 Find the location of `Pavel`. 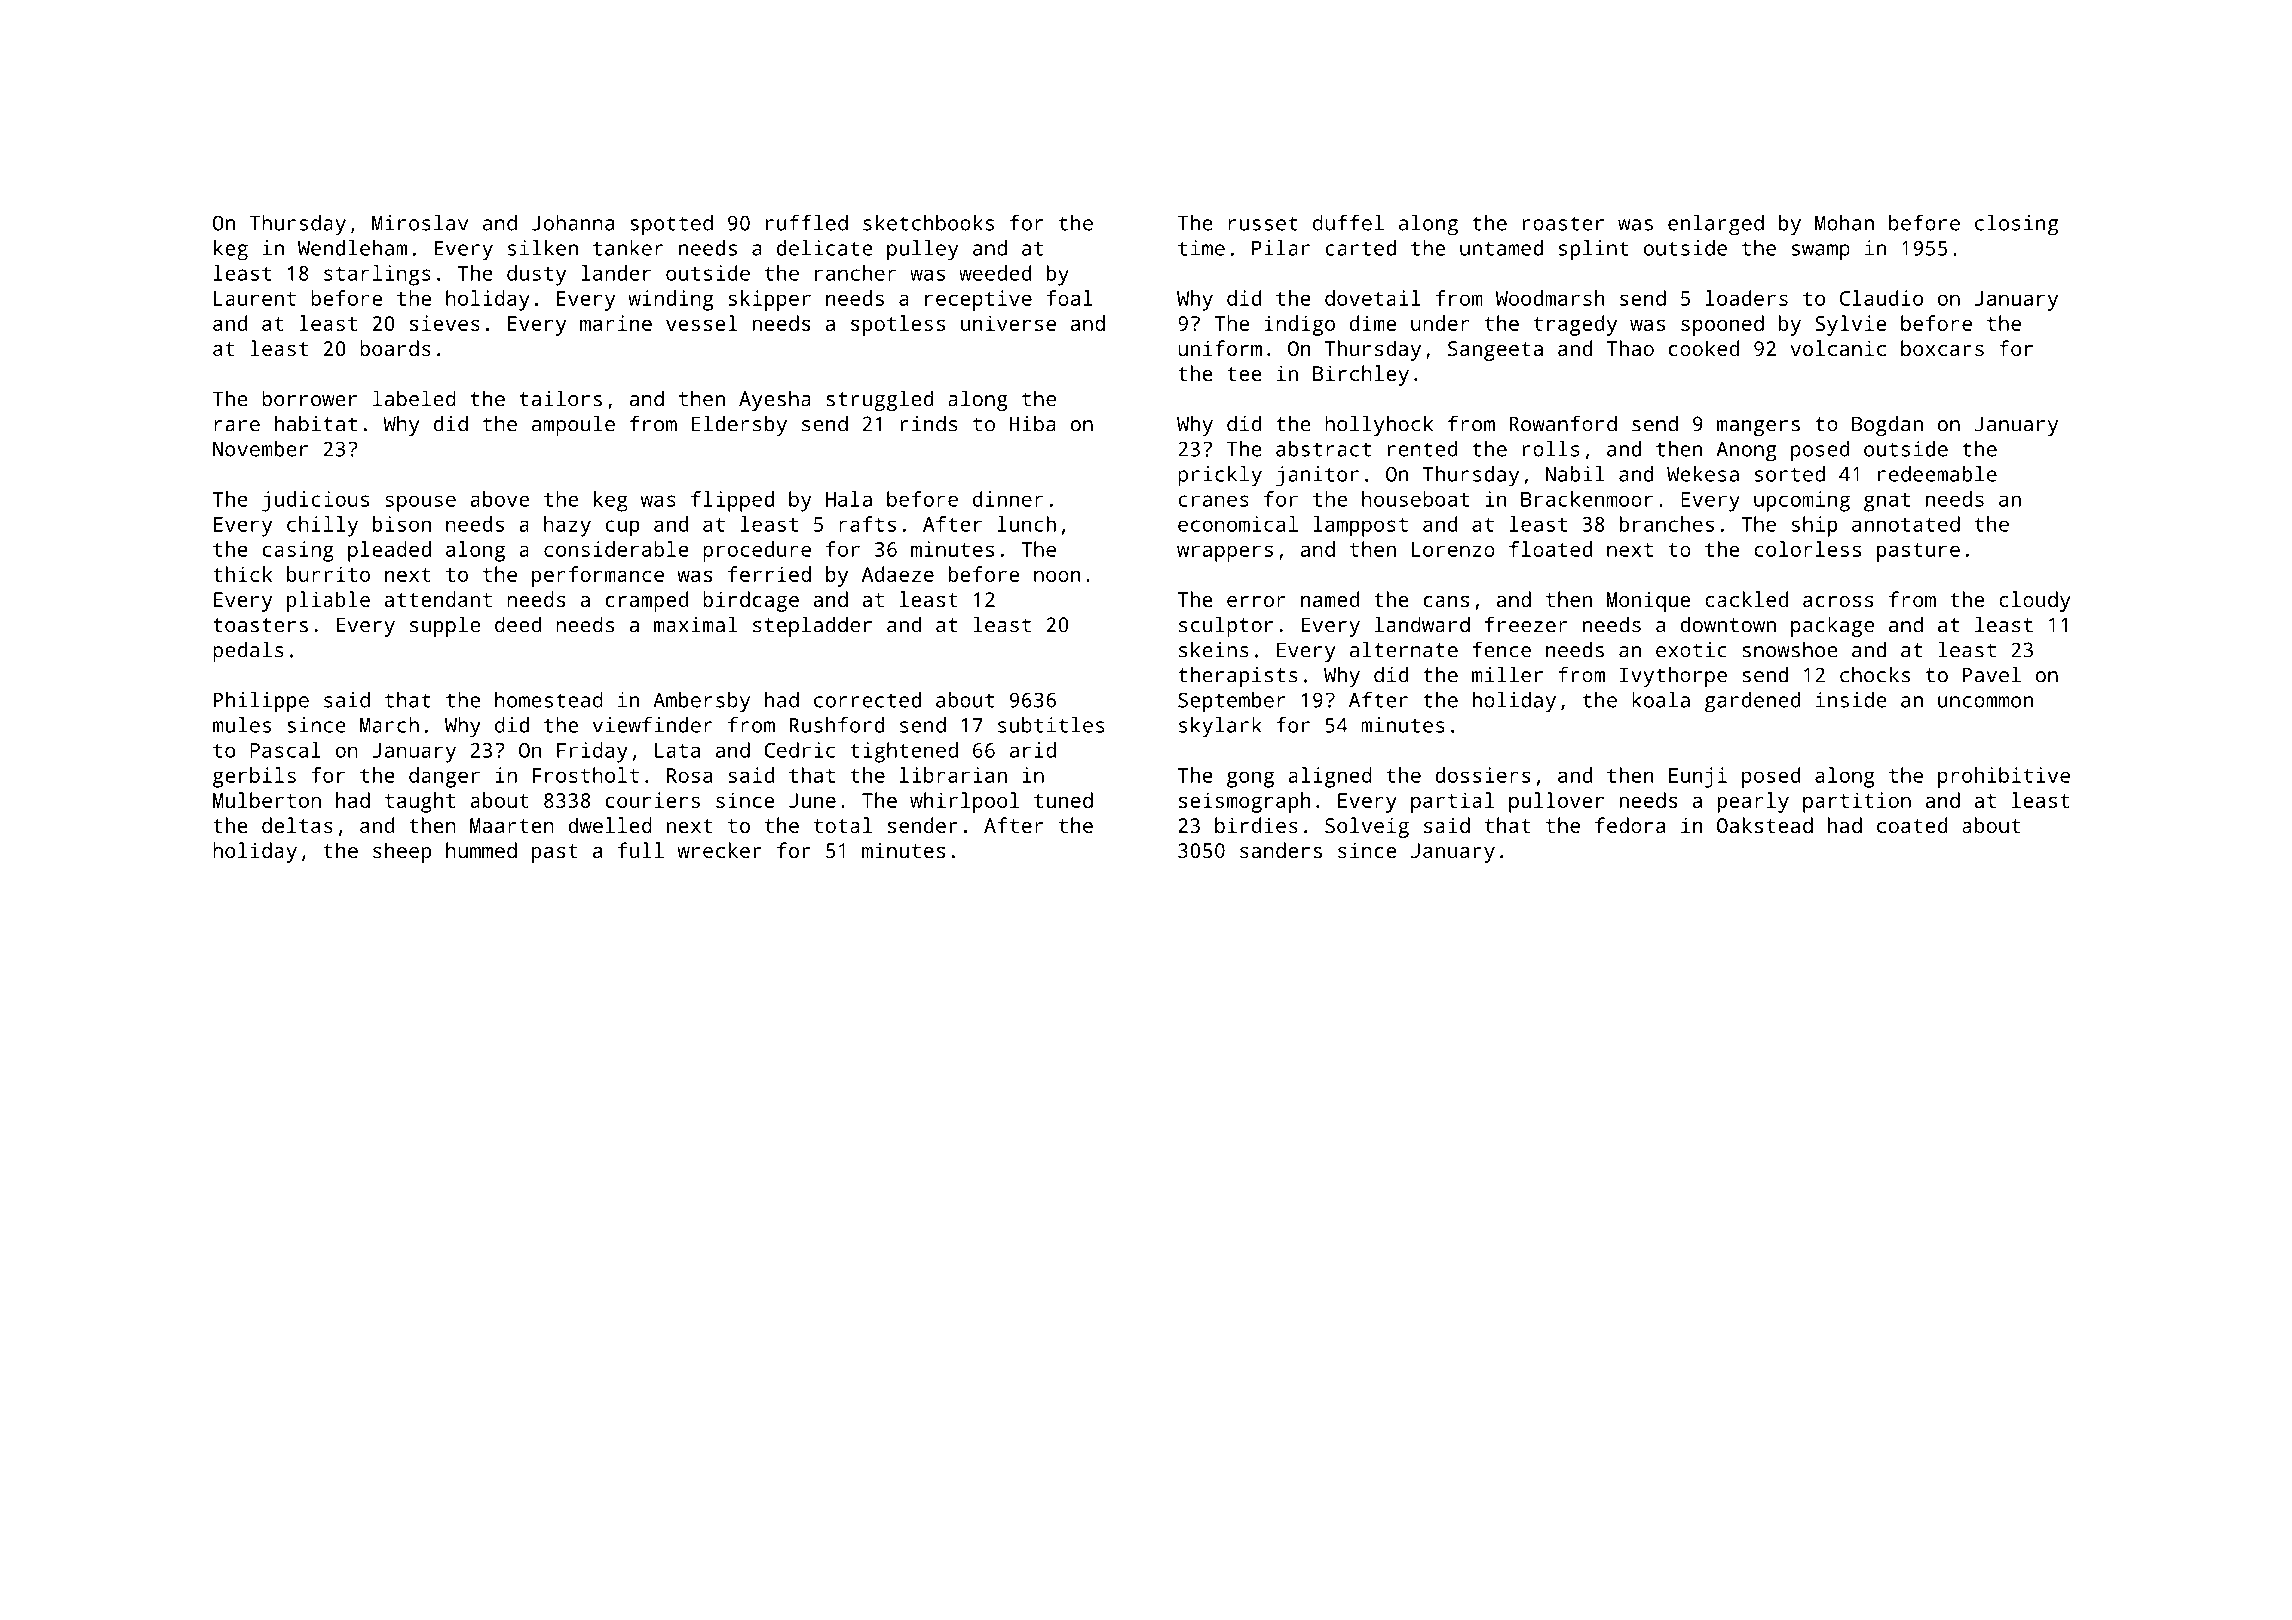

Pavel is located at coordinates (1992, 674).
